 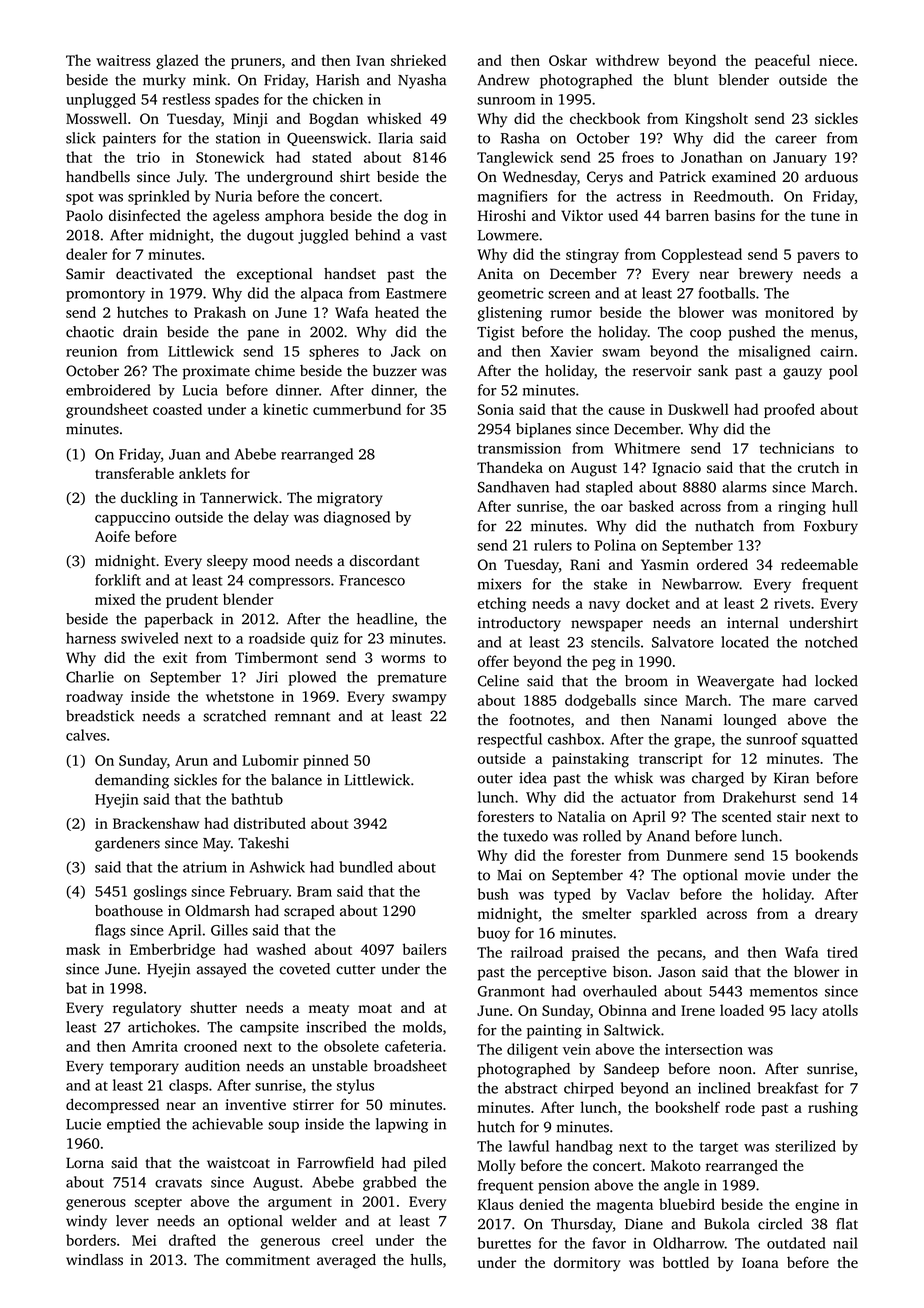 What do you see at coordinates (585, 564) in the screenshot?
I see `Rani` at bounding box center [585, 564].
